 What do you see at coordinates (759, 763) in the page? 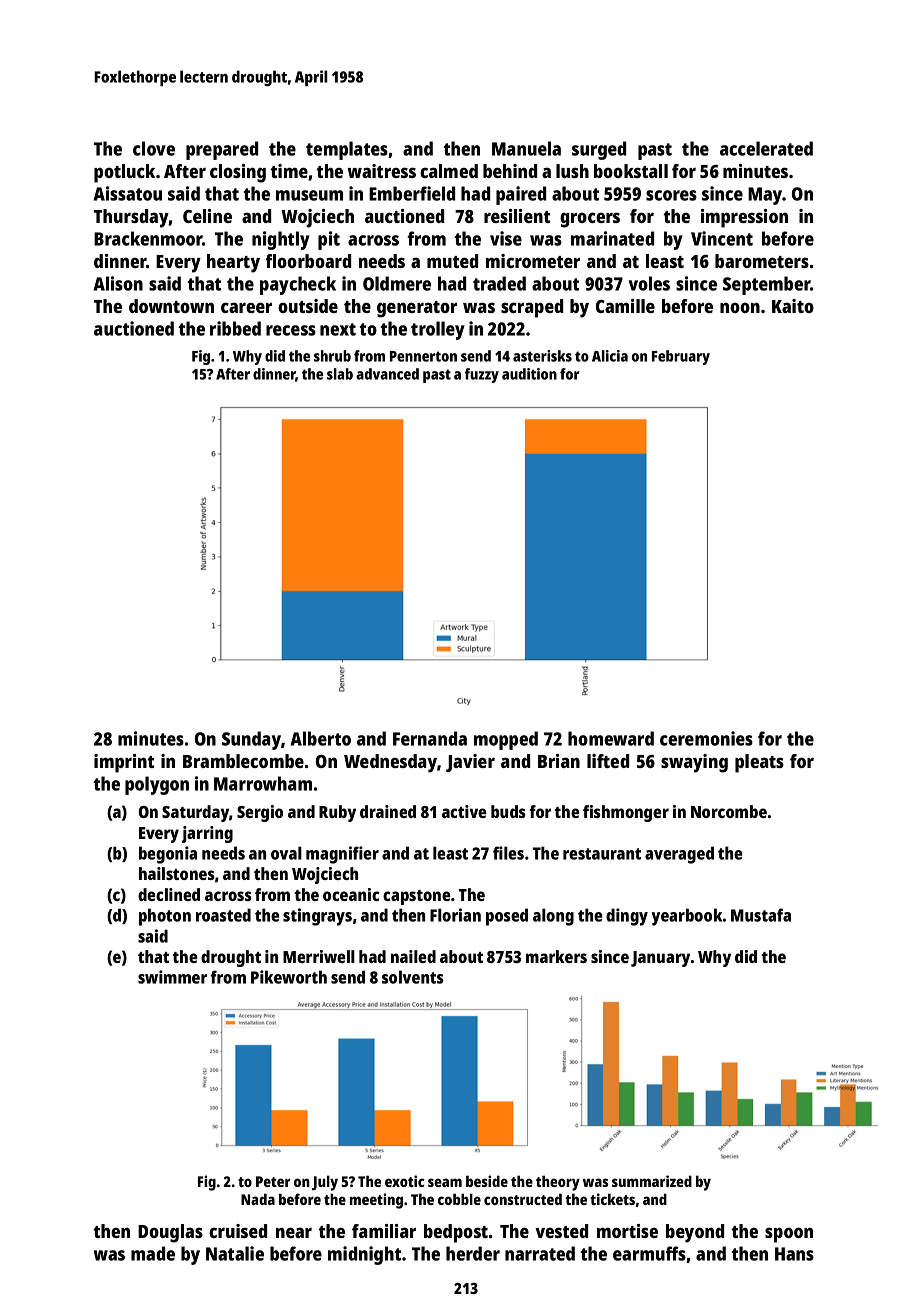
I see `pleats` at bounding box center [759, 763].
